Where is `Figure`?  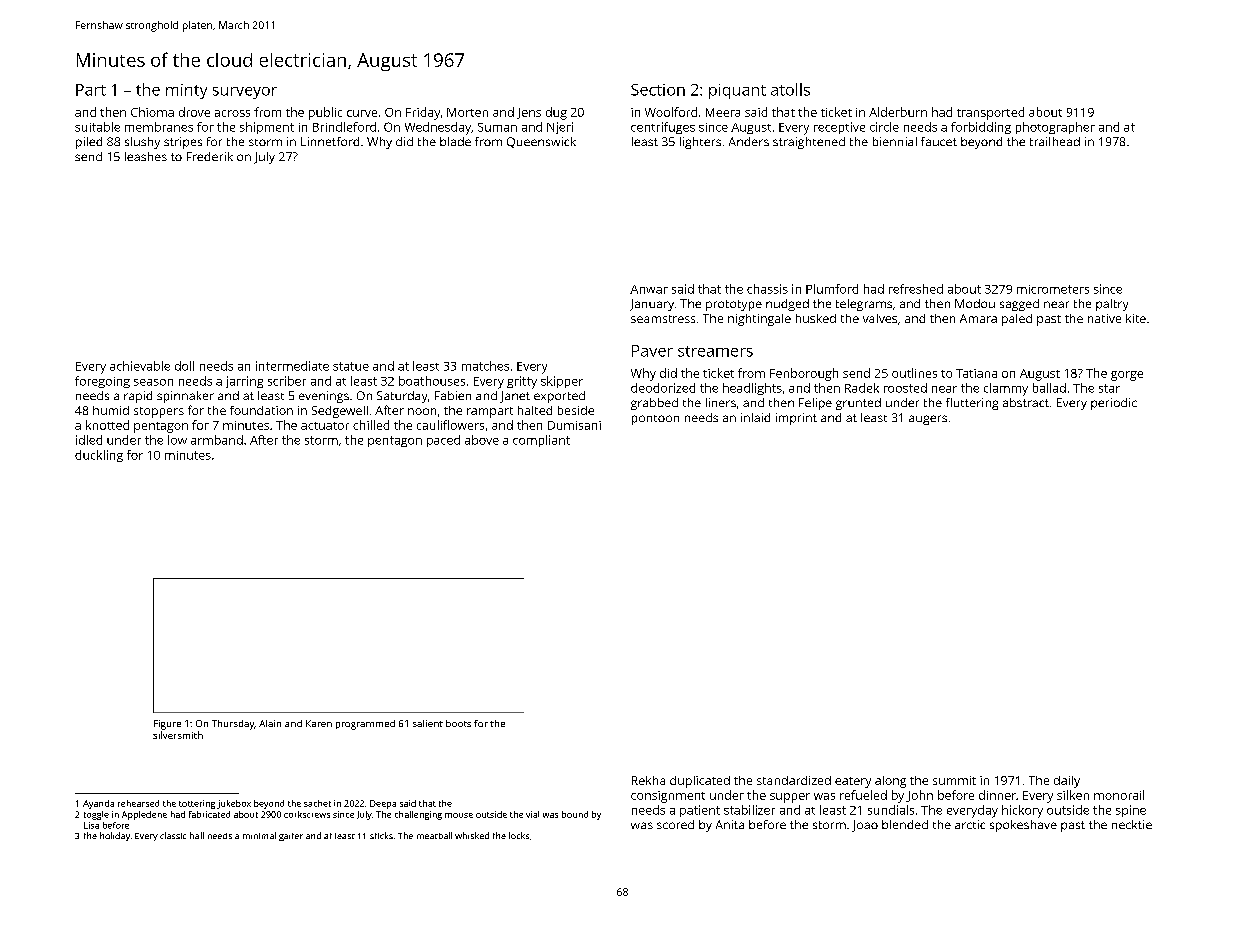
Figure is located at coordinates (167, 725).
